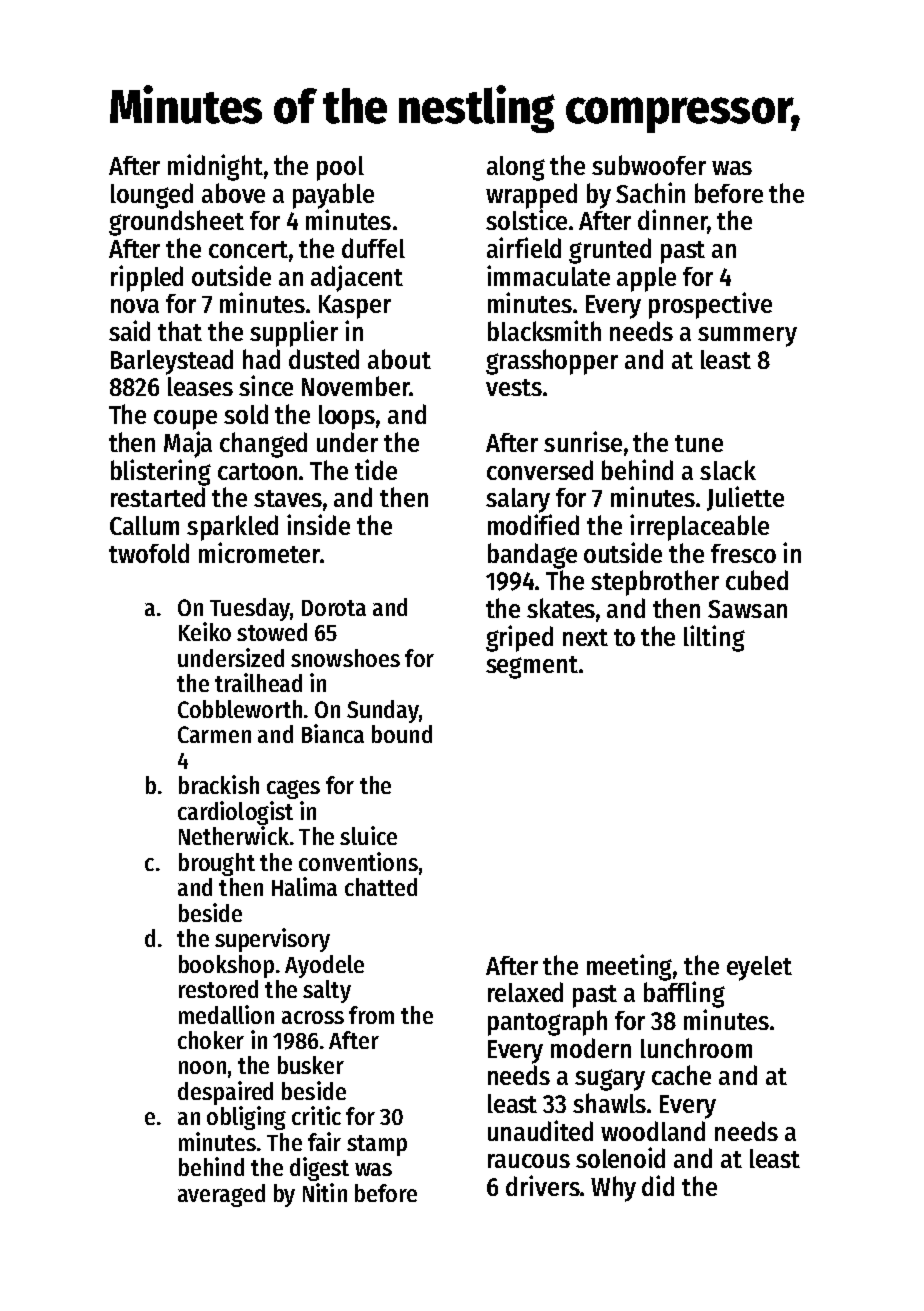  What do you see at coordinates (172, 362) in the image?
I see `Barleystead` at bounding box center [172, 362].
